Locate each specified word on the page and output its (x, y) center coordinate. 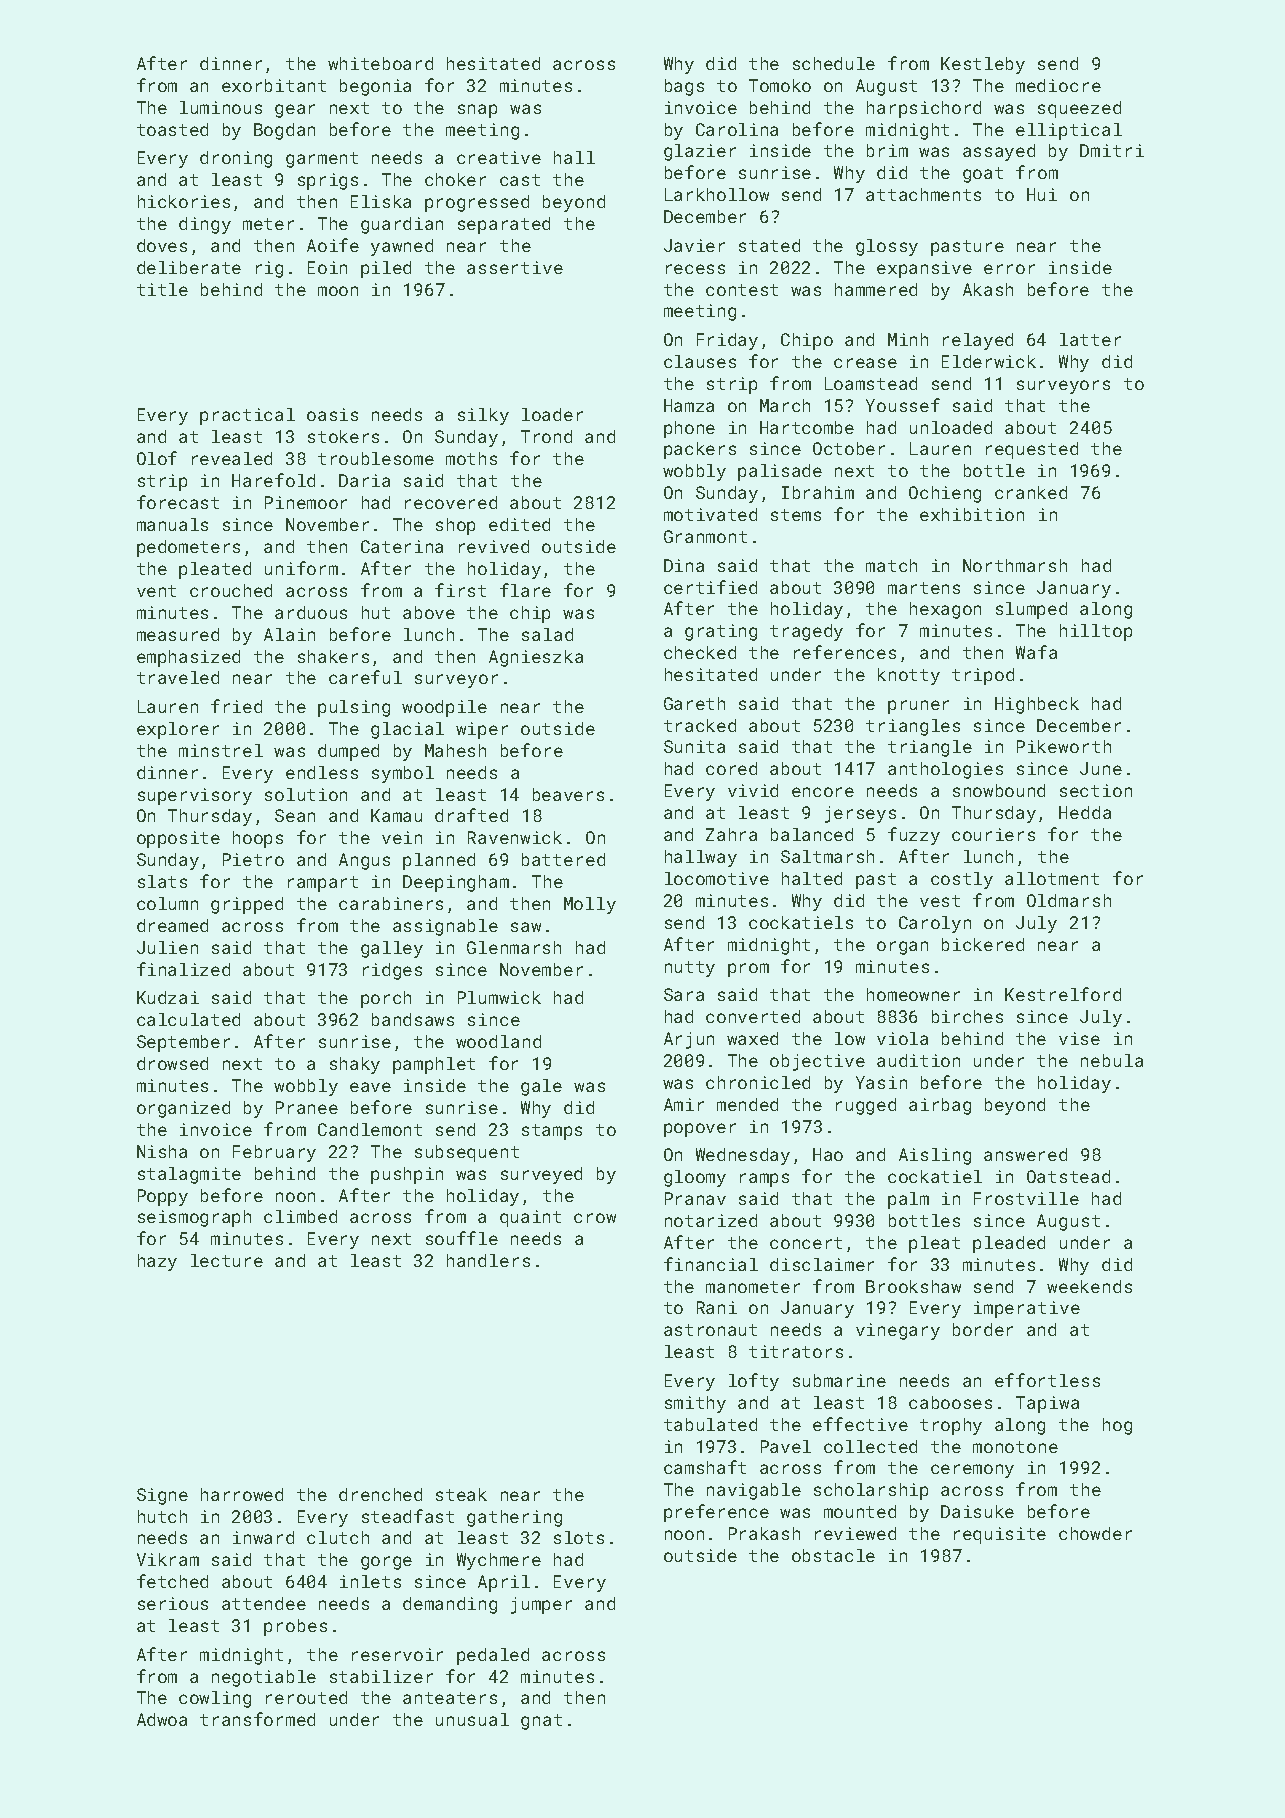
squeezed (1079, 109)
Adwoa (162, 1719)
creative (499, 157)
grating (721, 632)
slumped (1031, 610)
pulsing (354, 708)
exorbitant (274, 85)
